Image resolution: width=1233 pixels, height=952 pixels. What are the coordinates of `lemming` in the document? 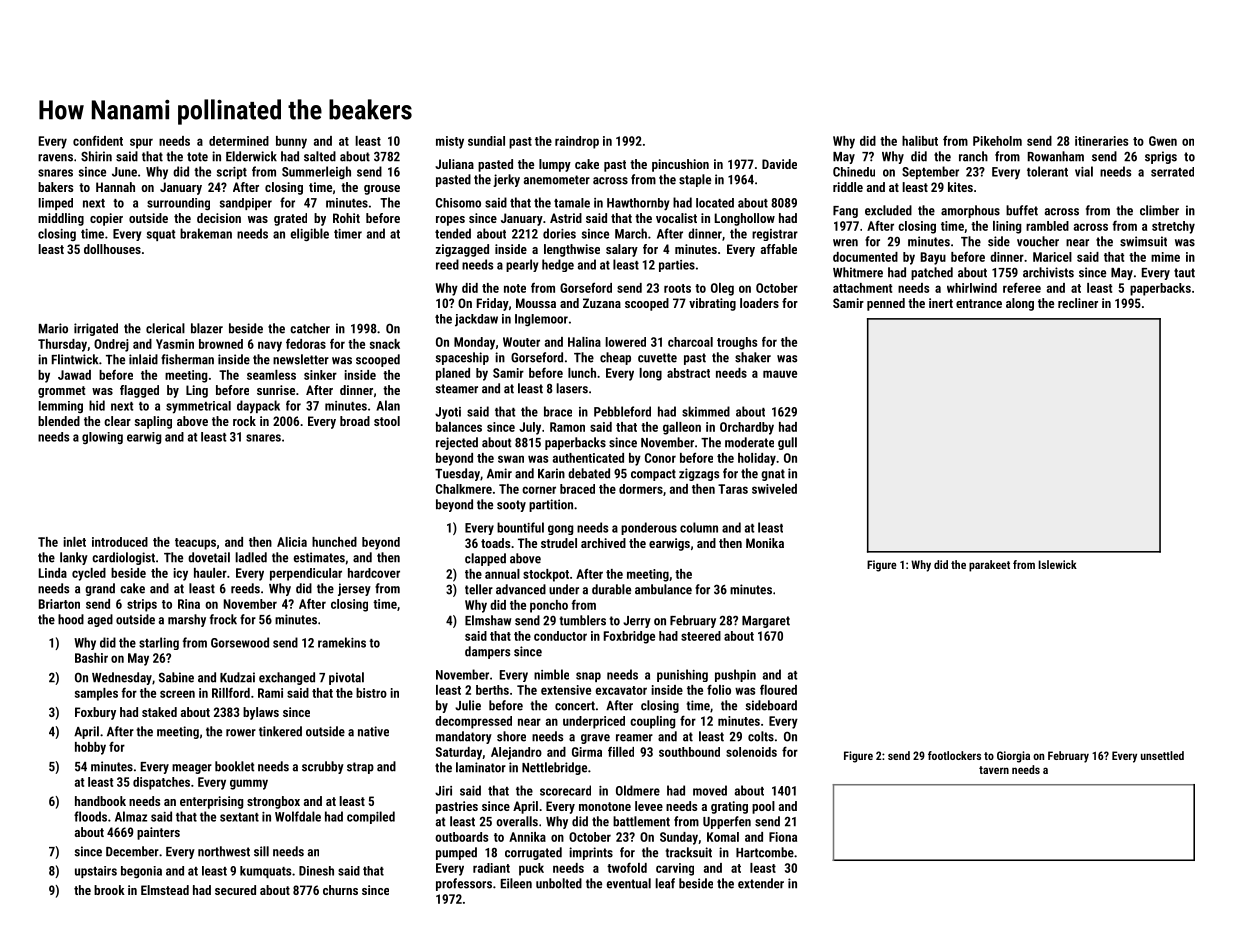 It's located at (60, 407).
